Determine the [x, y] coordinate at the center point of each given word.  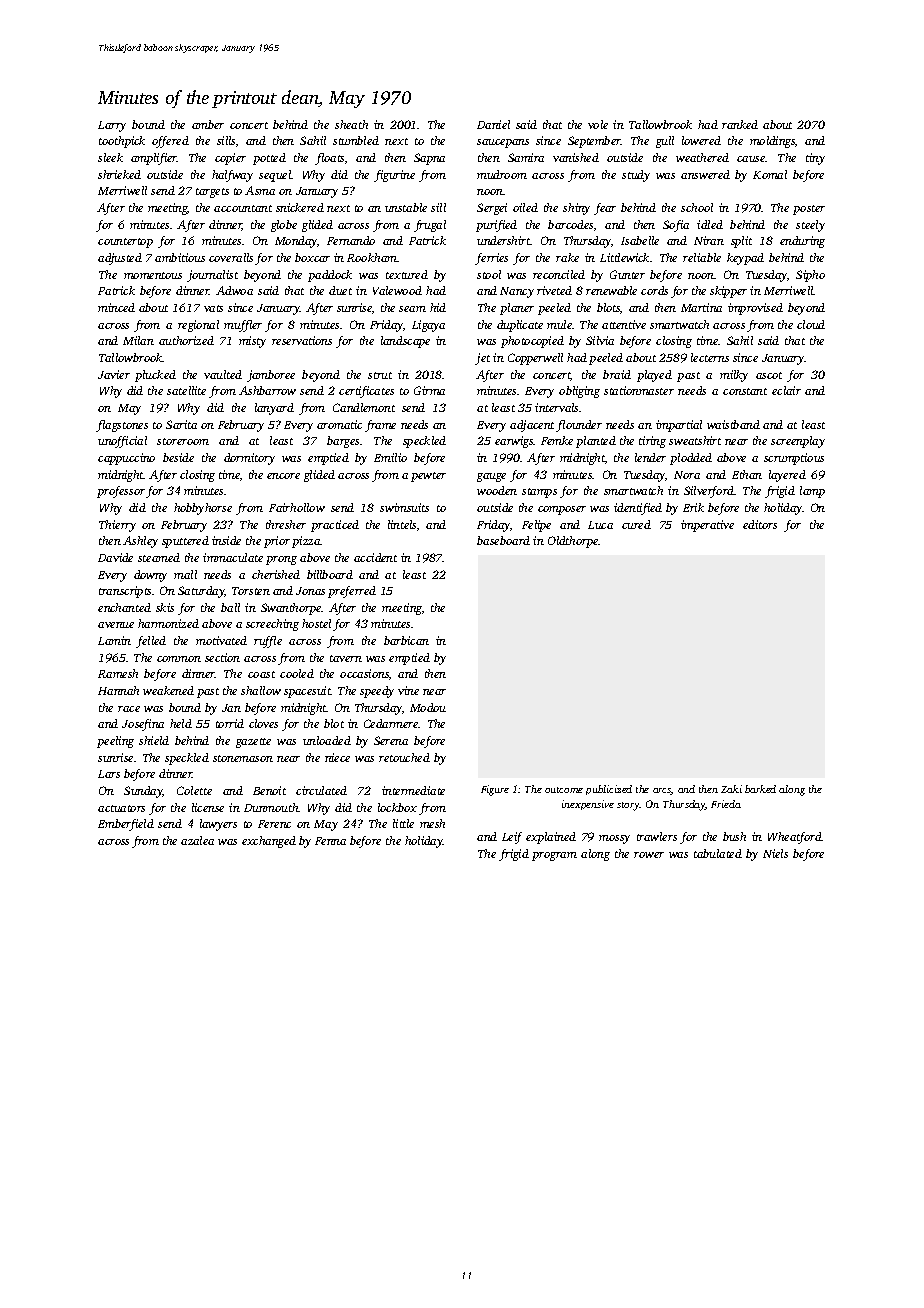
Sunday [143, 792]
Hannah [118, 690]
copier [230, 159]
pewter [428, 477]
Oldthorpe [573, 542]
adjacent [532, 426]
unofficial [122, 442]
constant [745, 391]
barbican [406, 640]
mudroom [502, 174]
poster [809, 210]
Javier [114, 374]
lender [650, 457]
